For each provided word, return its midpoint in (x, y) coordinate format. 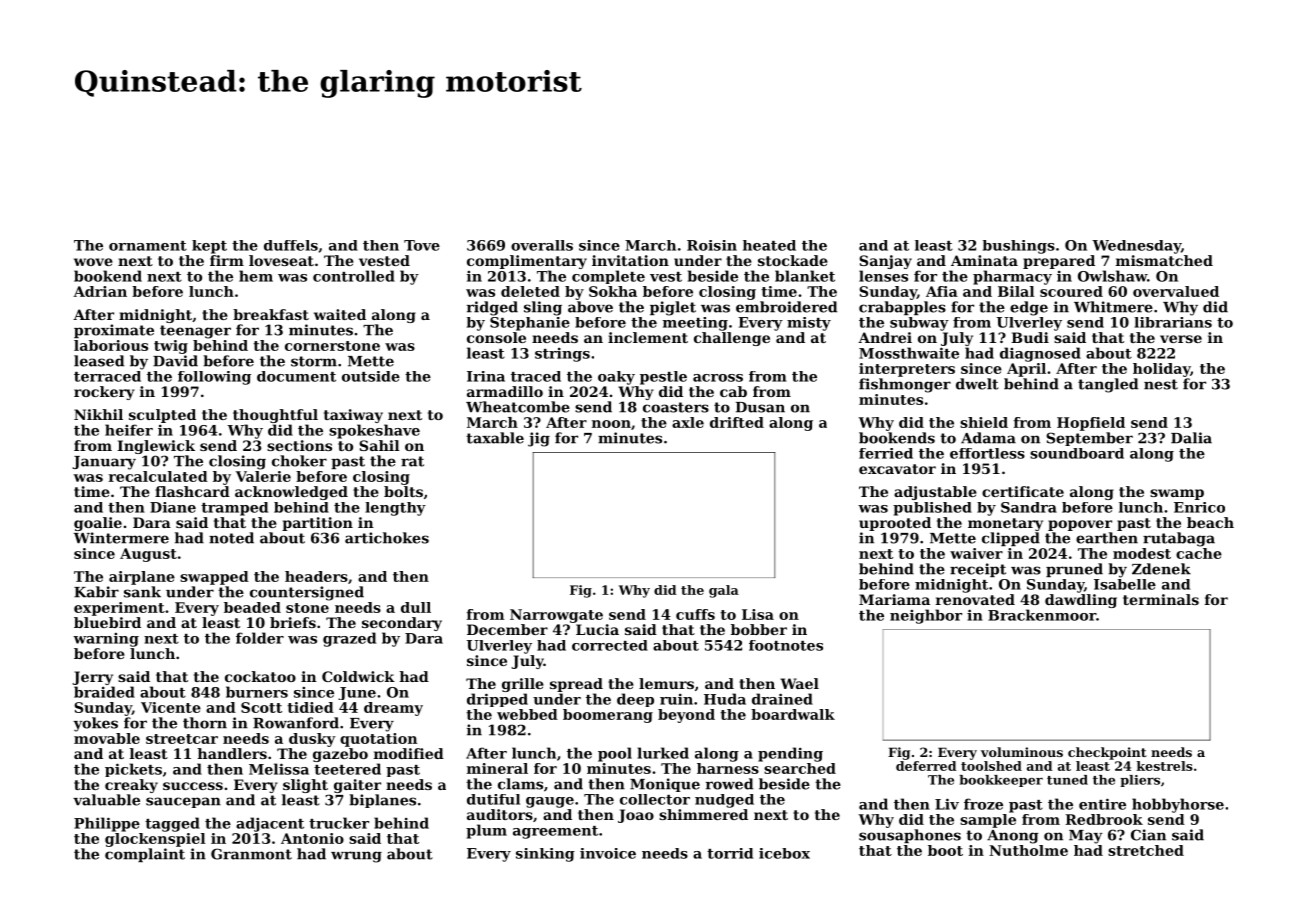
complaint (145, 855)
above (590, 307)
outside (371, 376)
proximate (114, 331)
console (496, 337)
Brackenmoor (1042, 615)
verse (1181, 339)
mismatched (1164, 260)
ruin (676, 699)
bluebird (107, 622)
